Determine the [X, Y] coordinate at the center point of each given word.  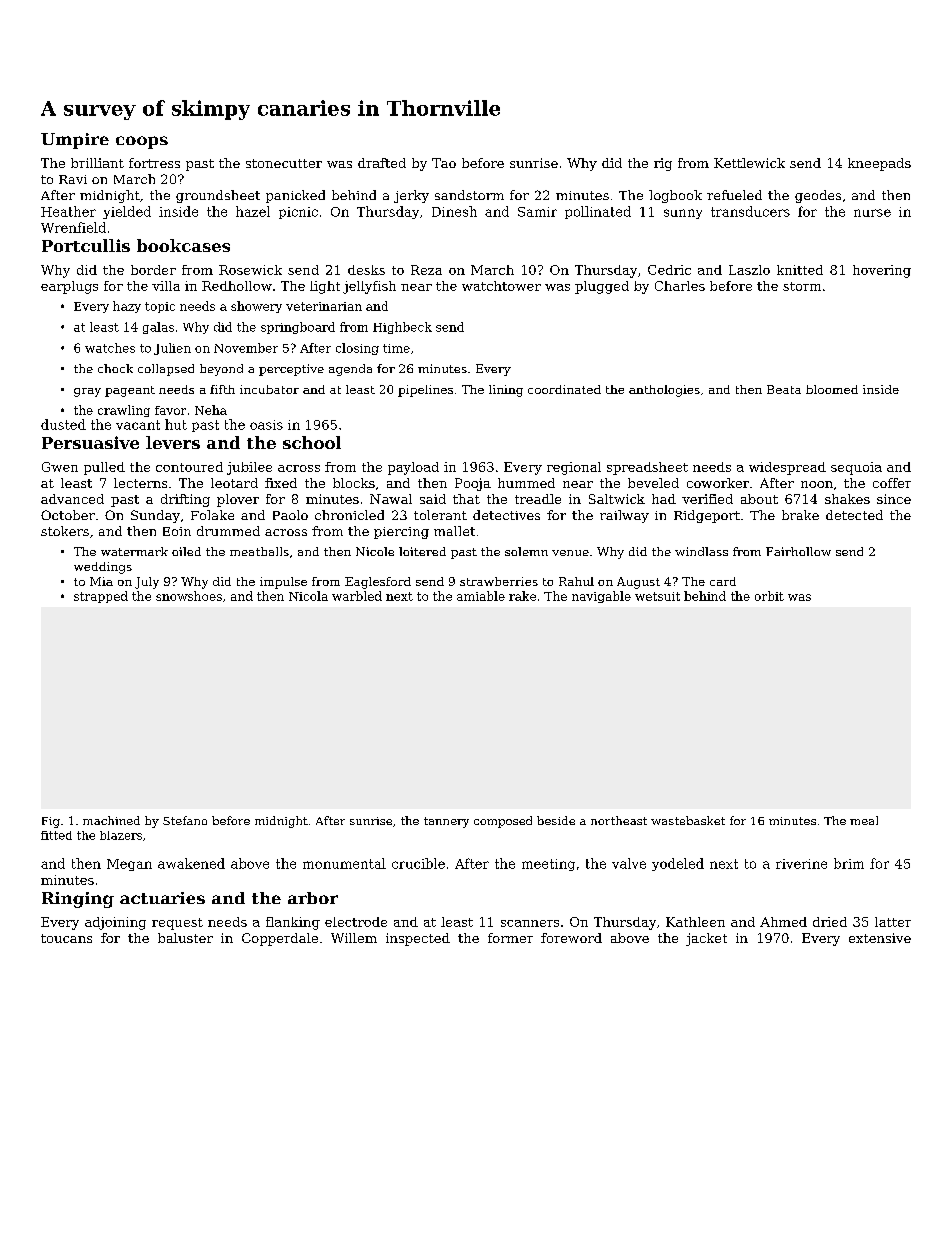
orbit [769, 596]
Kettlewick [749, 163]
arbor [313, 898]
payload [413, 468]
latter [893, 922]
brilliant [97, 163]
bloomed [832, 389]
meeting [548, 865]
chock [115, 368]
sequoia [856, 468]
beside [556, 820]
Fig [51, 822]
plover [238, 500]
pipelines [425, 391]
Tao [444, 163]
